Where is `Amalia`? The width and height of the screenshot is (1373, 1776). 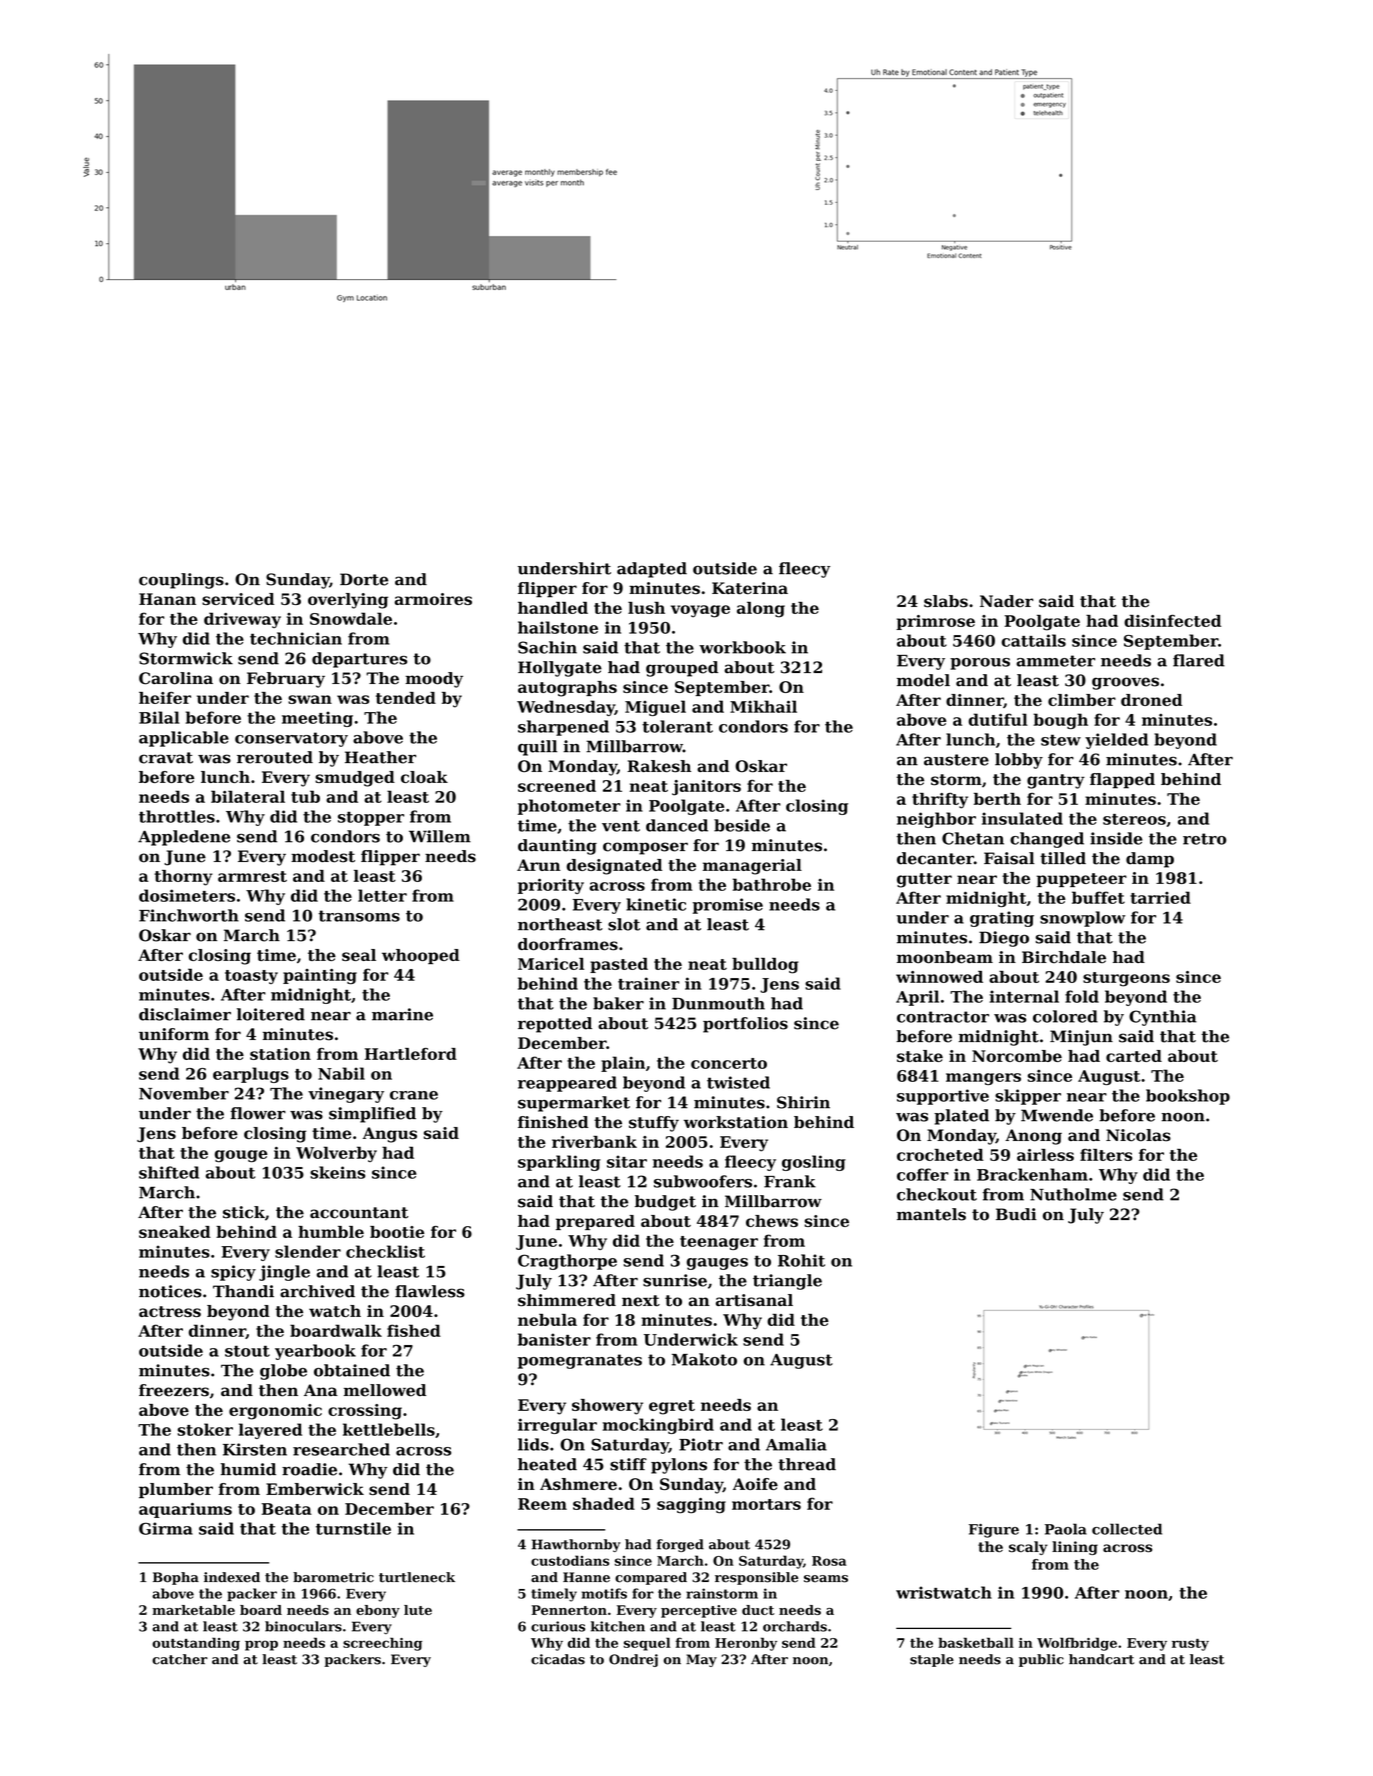
Amalia is located at coordinates (796, 1444).
